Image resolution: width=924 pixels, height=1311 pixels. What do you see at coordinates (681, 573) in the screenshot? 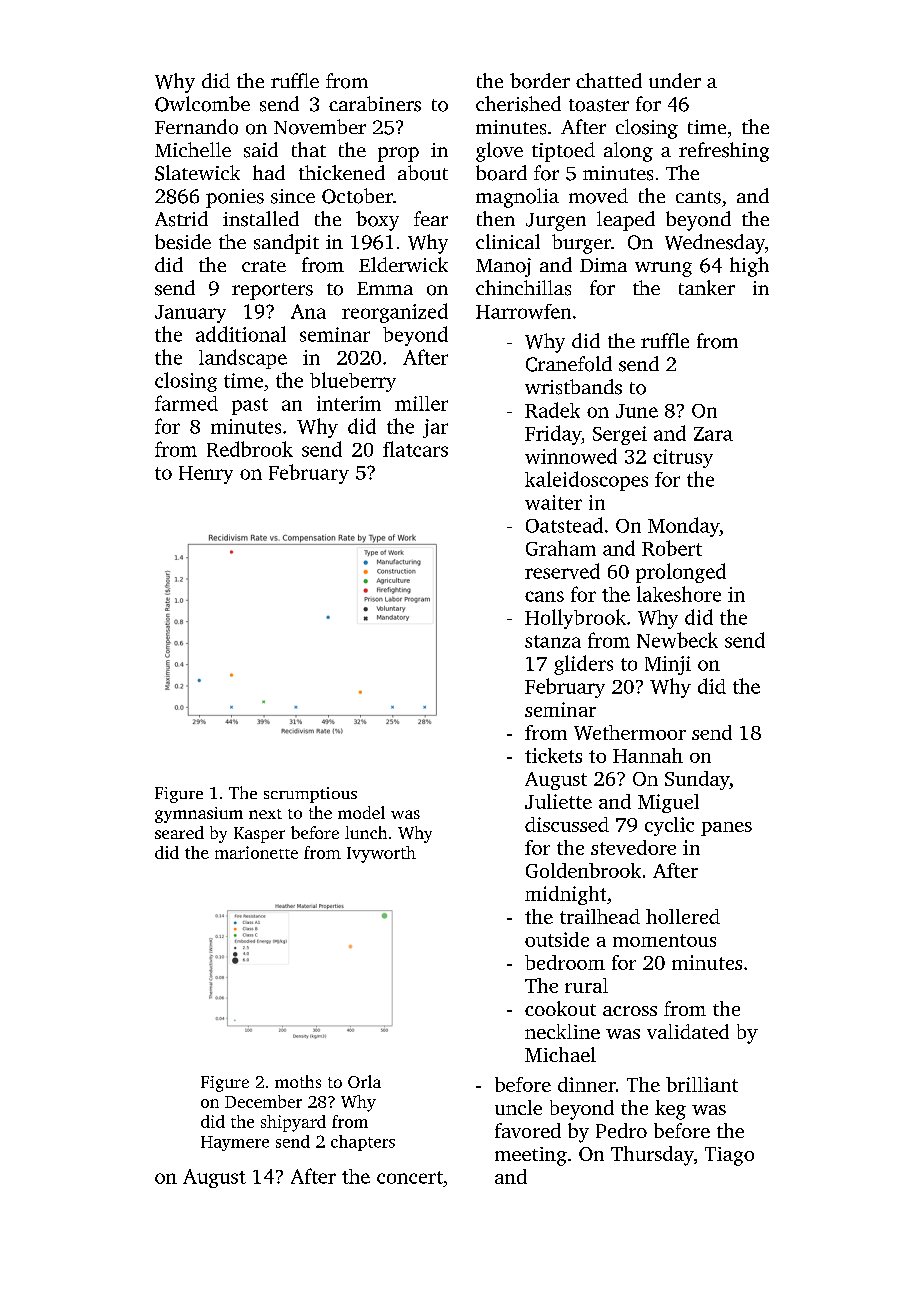
I see `prolonged` at bounding box center [681, 573].
